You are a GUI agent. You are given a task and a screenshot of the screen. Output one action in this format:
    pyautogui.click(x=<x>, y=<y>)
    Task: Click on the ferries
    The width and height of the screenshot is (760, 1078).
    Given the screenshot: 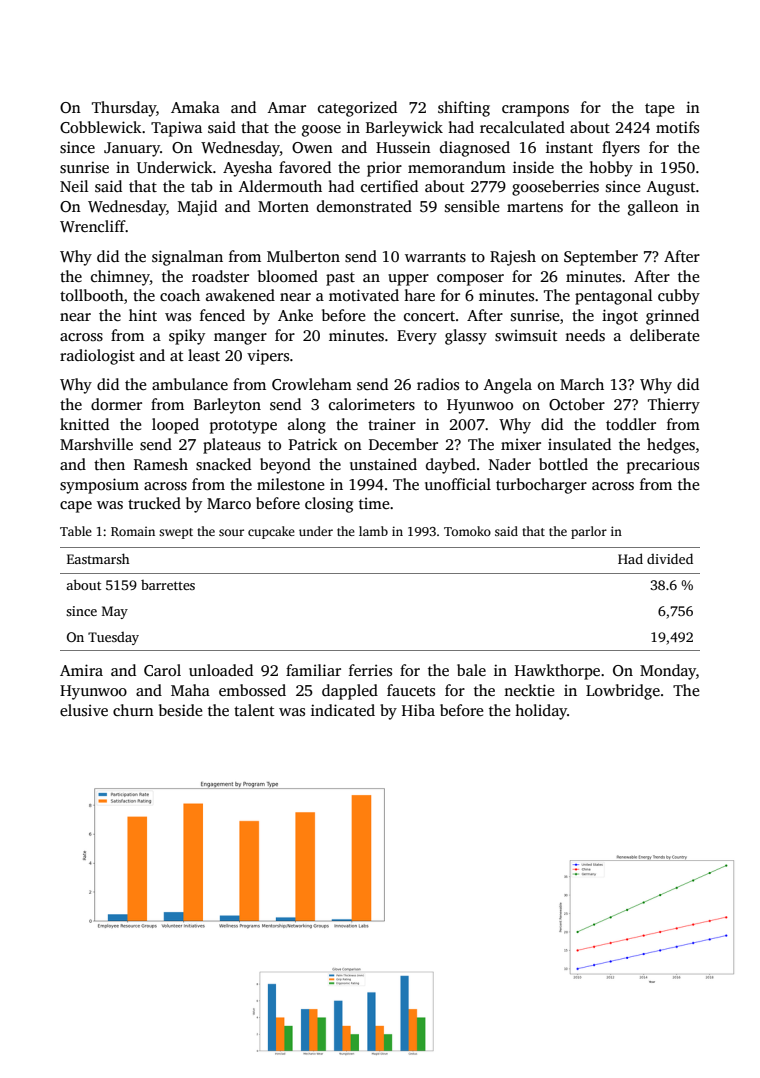 What is the action you would take?
    pyautogui.click(x=370, y=670)
